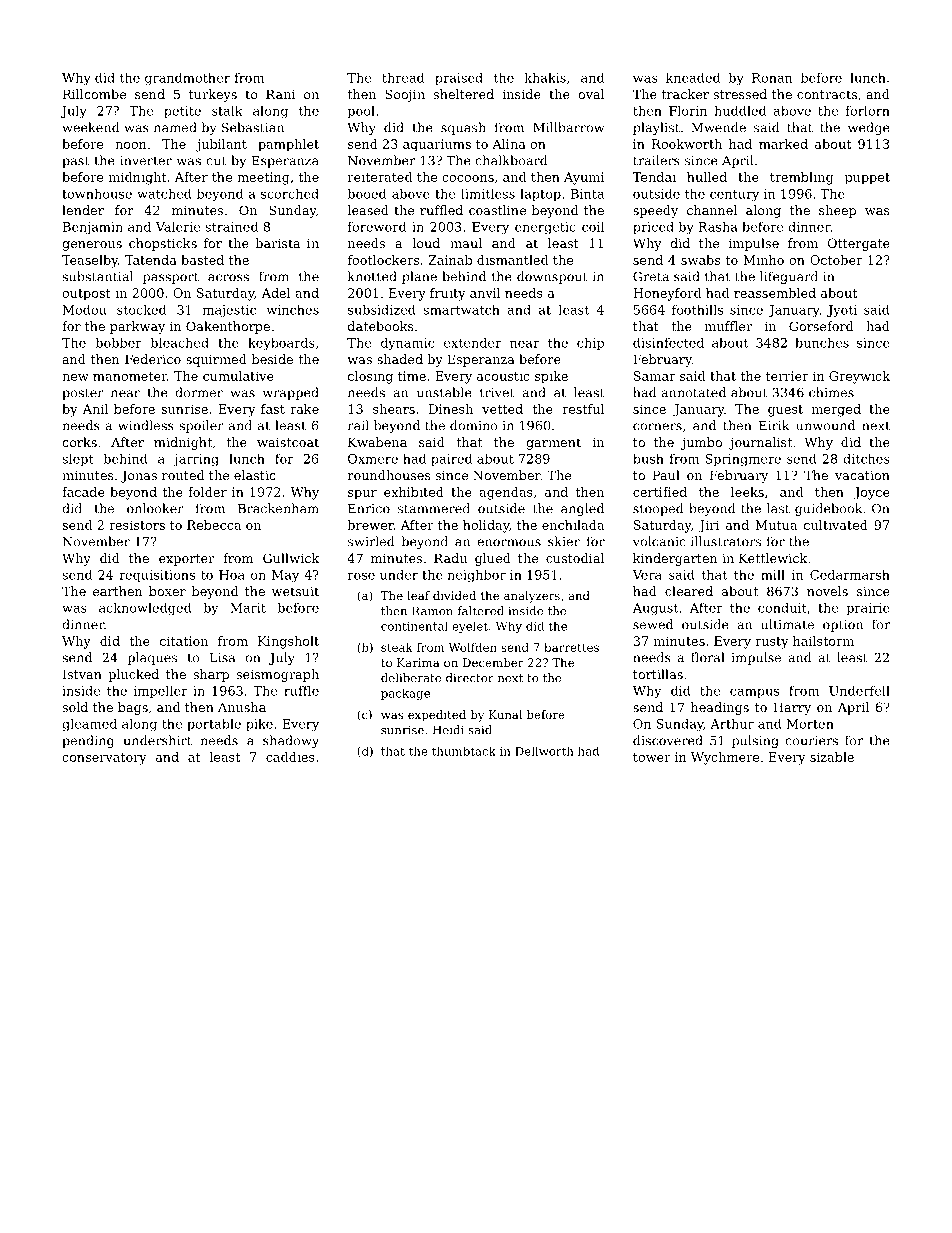  What do you see at coordinates (361, 112) in the screenshot?
I see `pool` at bounding box center [361, 112].
